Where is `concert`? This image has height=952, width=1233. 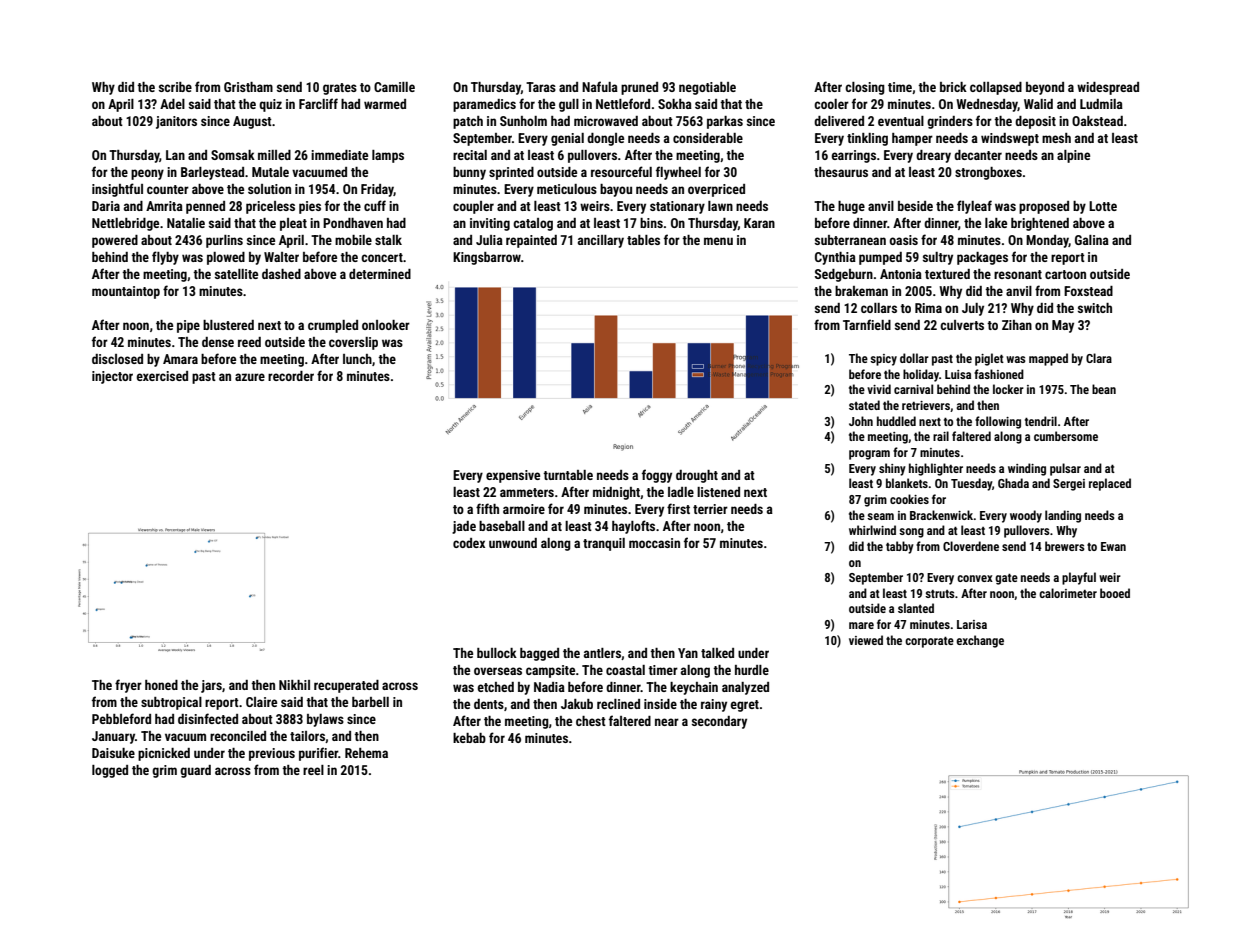 concert is located at coordinates (382, 257).
